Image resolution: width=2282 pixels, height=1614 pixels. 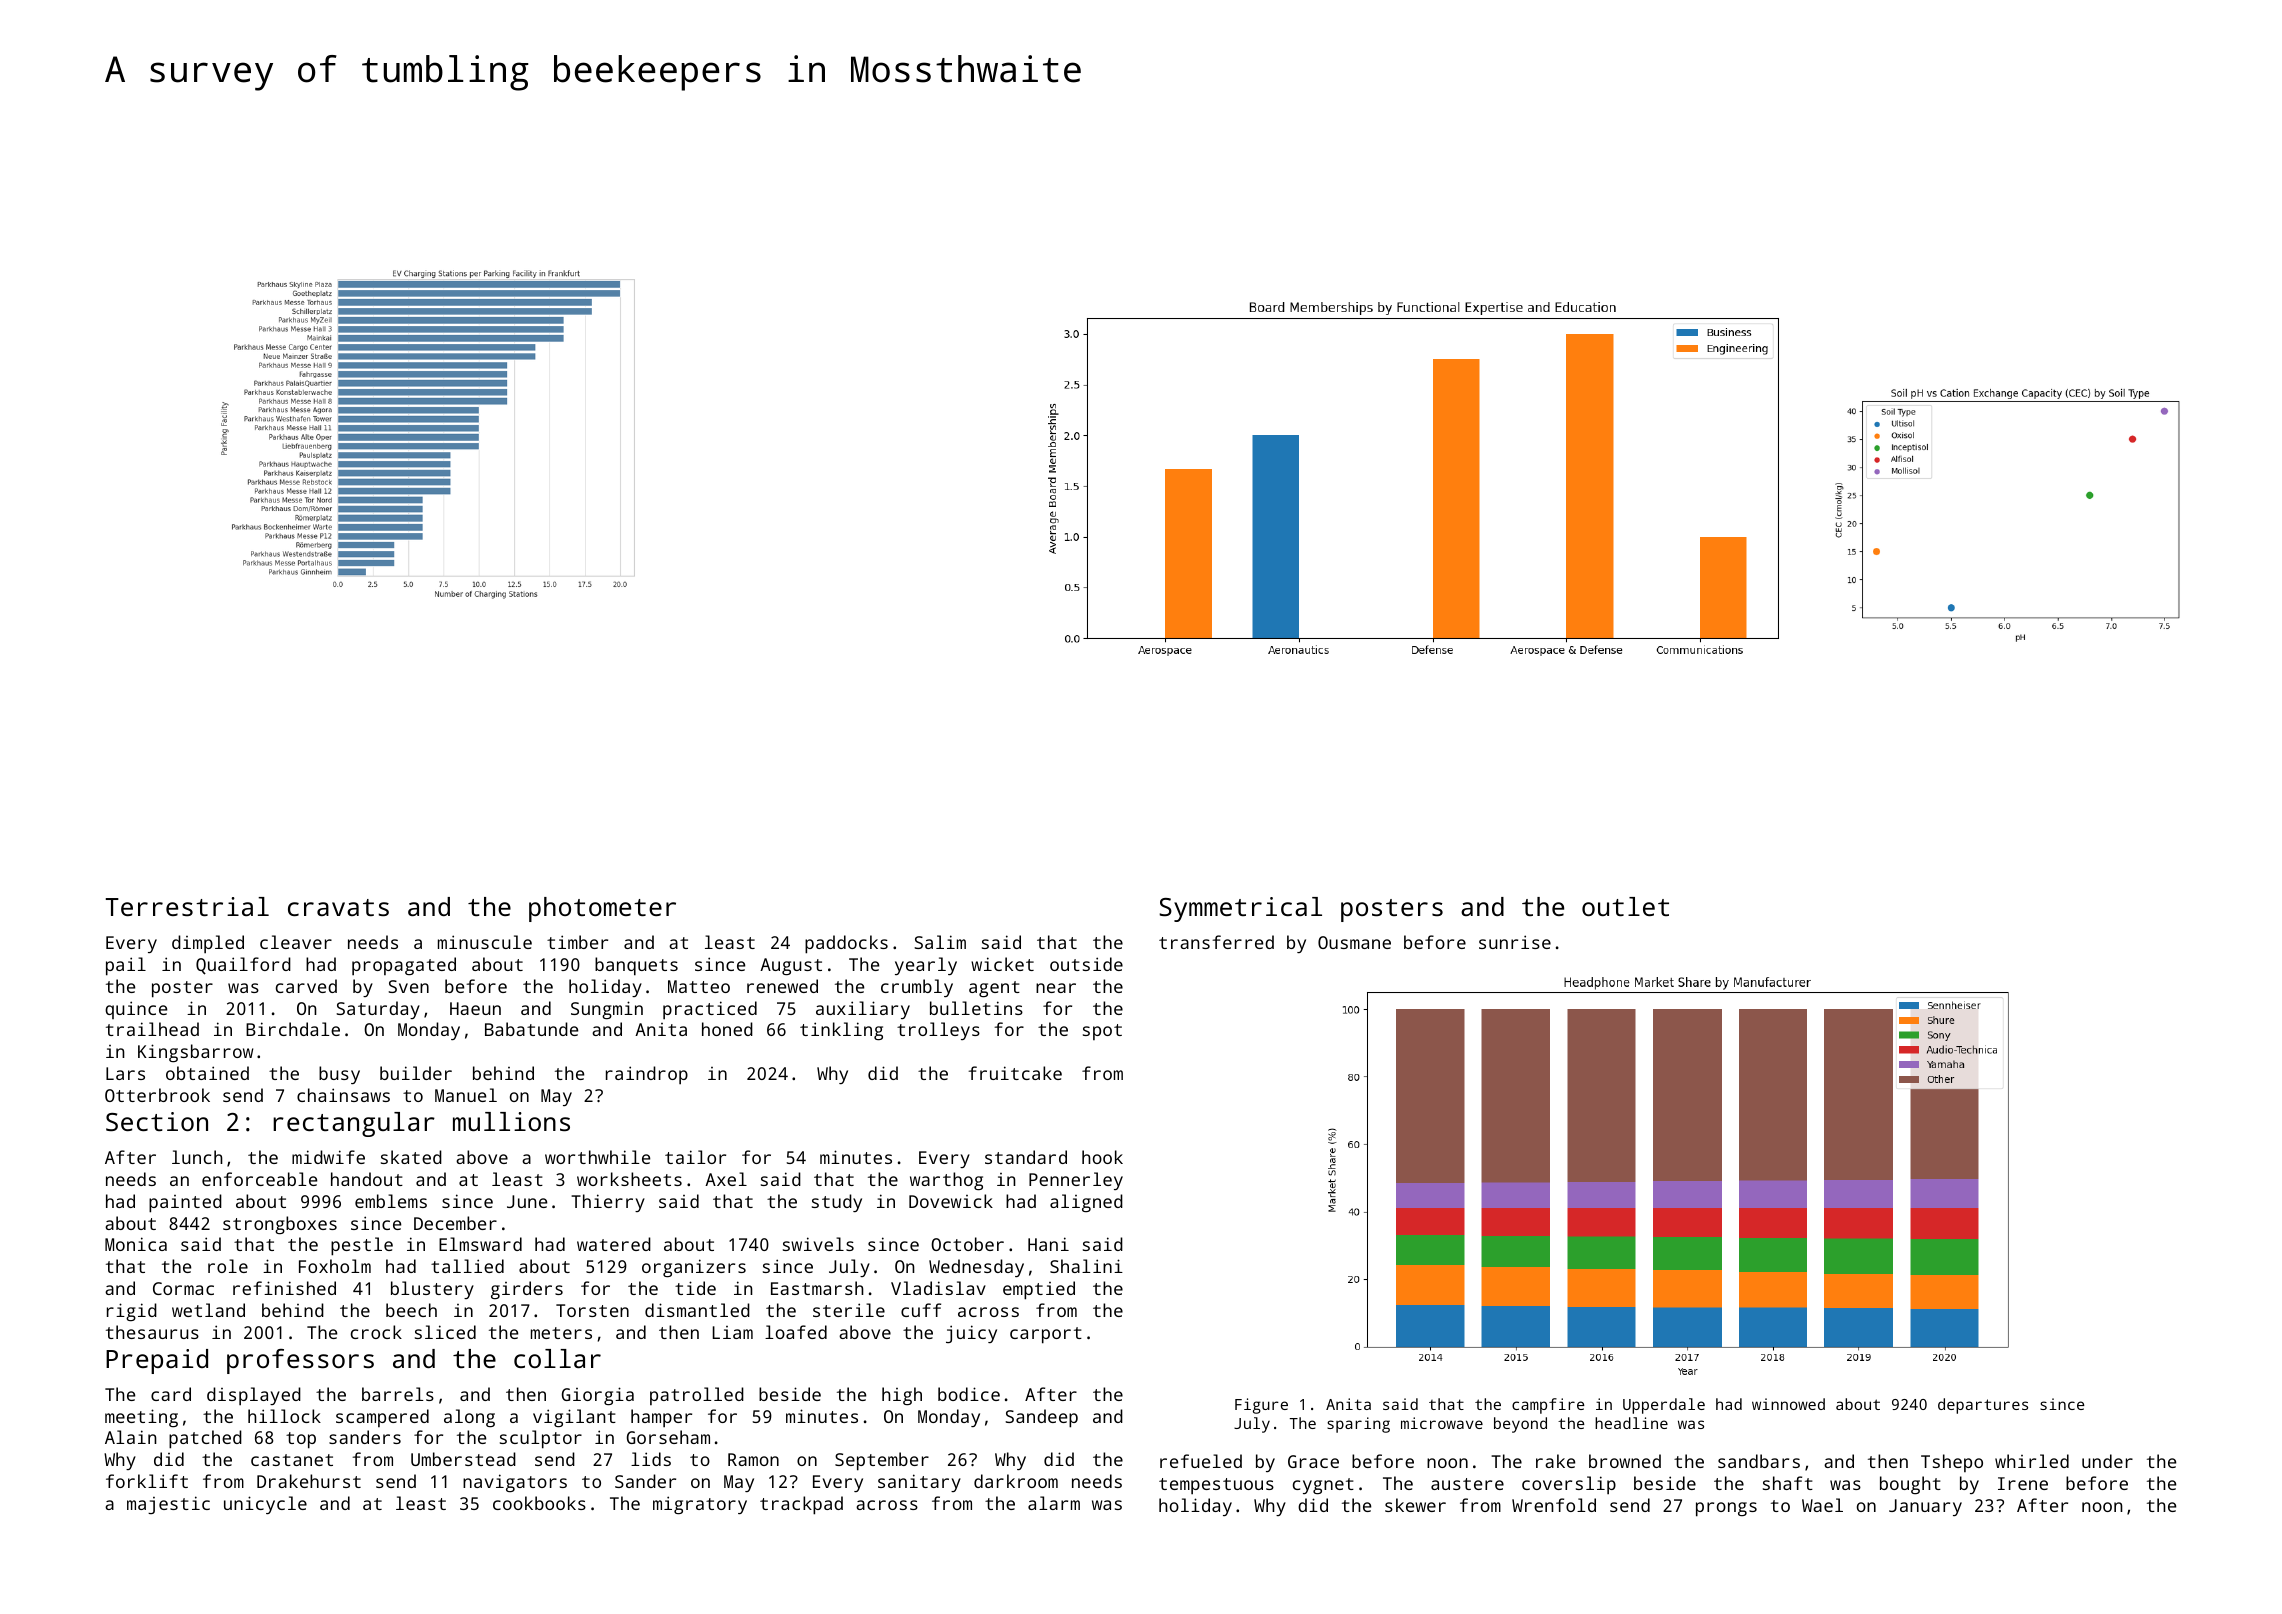 I want to click on Manuel, so click(x=466, y=1095).
